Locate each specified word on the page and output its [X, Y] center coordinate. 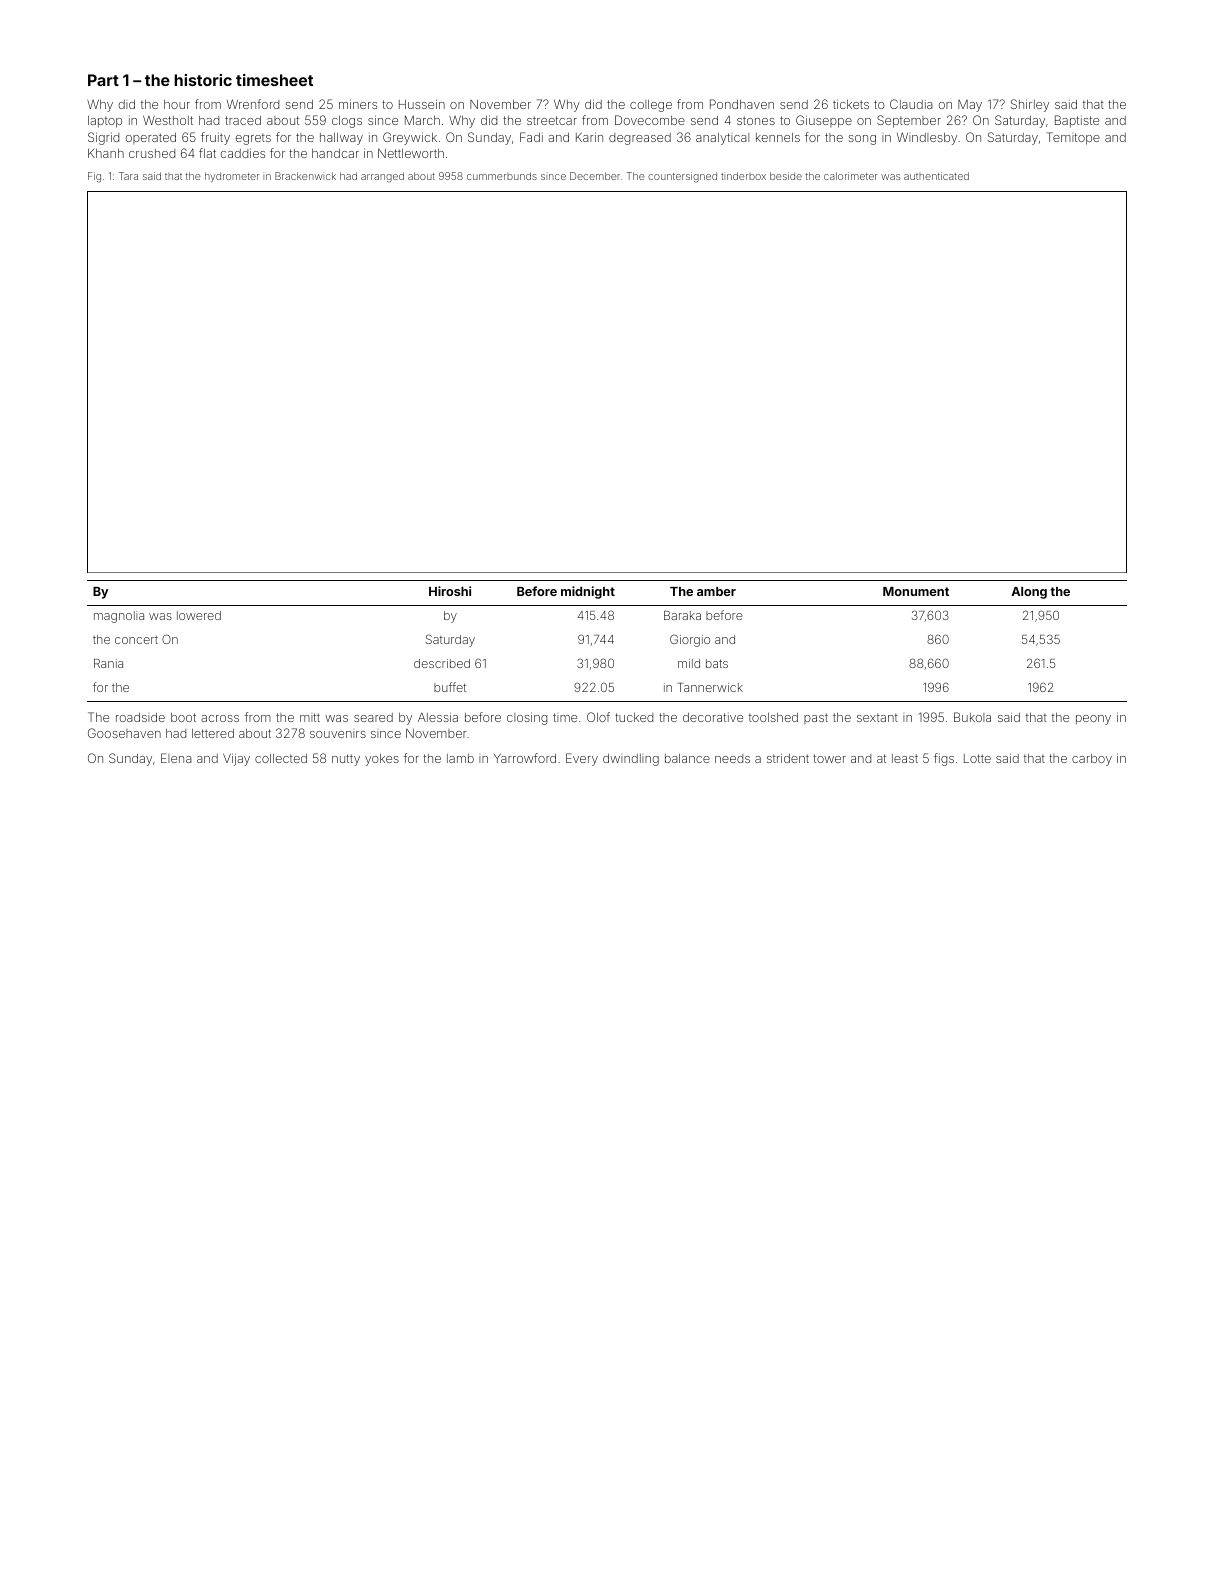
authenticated [936, 176]
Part [103, 80]
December [595, 176]
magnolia [119, 617]
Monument [916, 591]
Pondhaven [742, 104]
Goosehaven [124, 733]
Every [582, 759]
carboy [1092, 760]
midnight [588, 592]
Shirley [1030, 105]
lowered [199, 615]
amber [716, 591]
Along [1029, 593]
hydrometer [232, 177]
